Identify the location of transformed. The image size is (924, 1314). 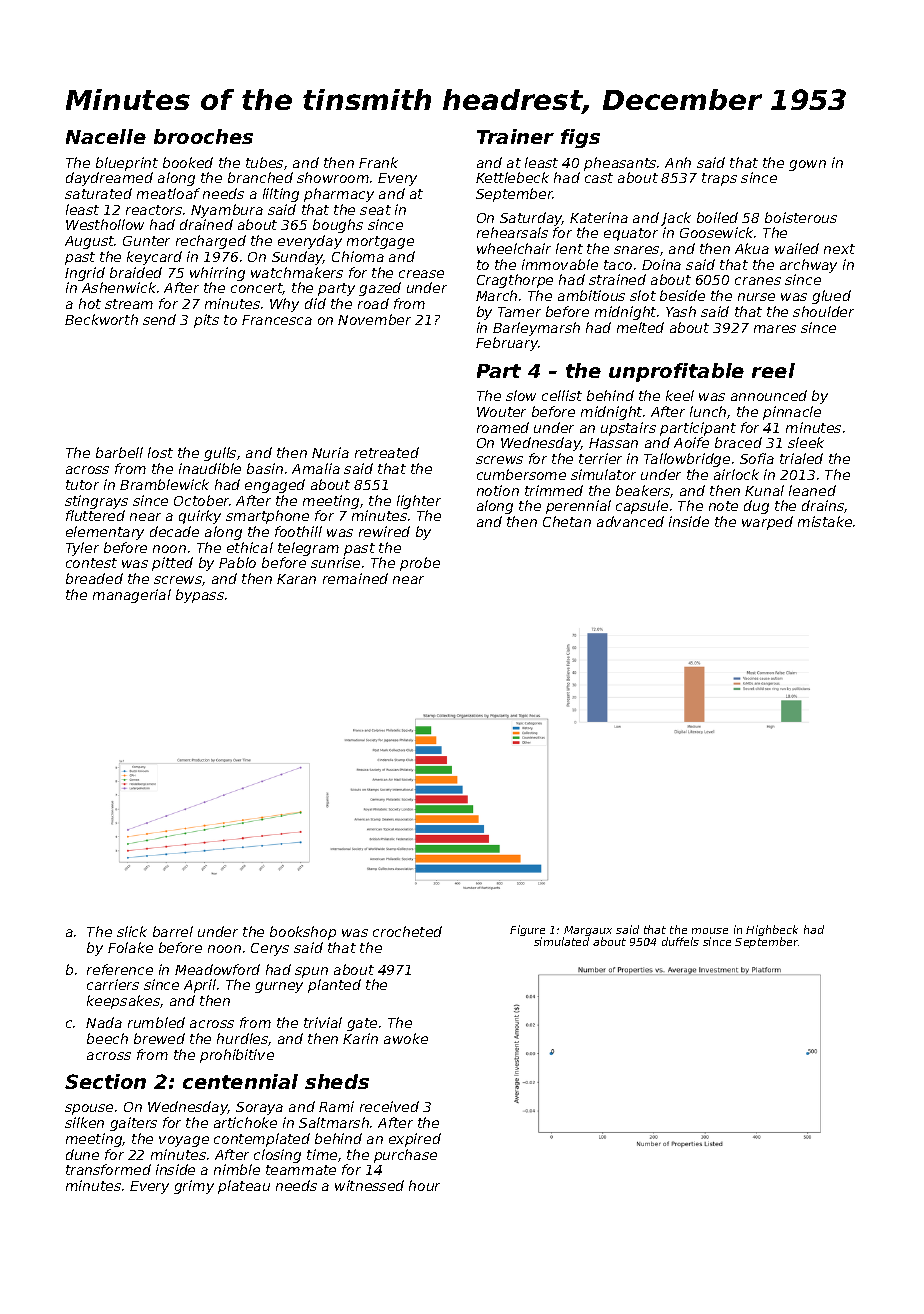
(108, 1169).
